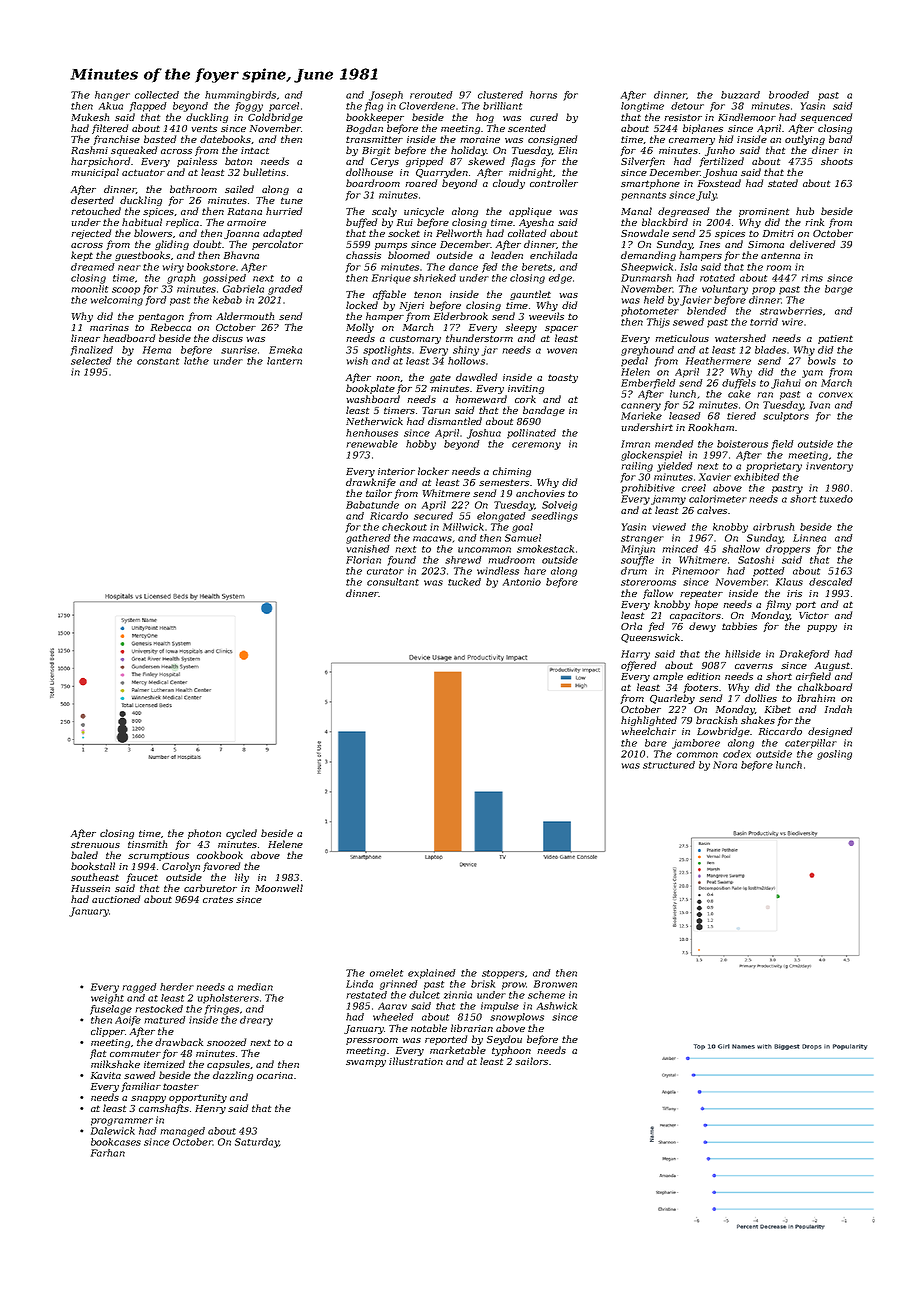 Image resolution: width=924 pixels, height=1308 pixels. I want to click on buzzard, so click(740, 95).
